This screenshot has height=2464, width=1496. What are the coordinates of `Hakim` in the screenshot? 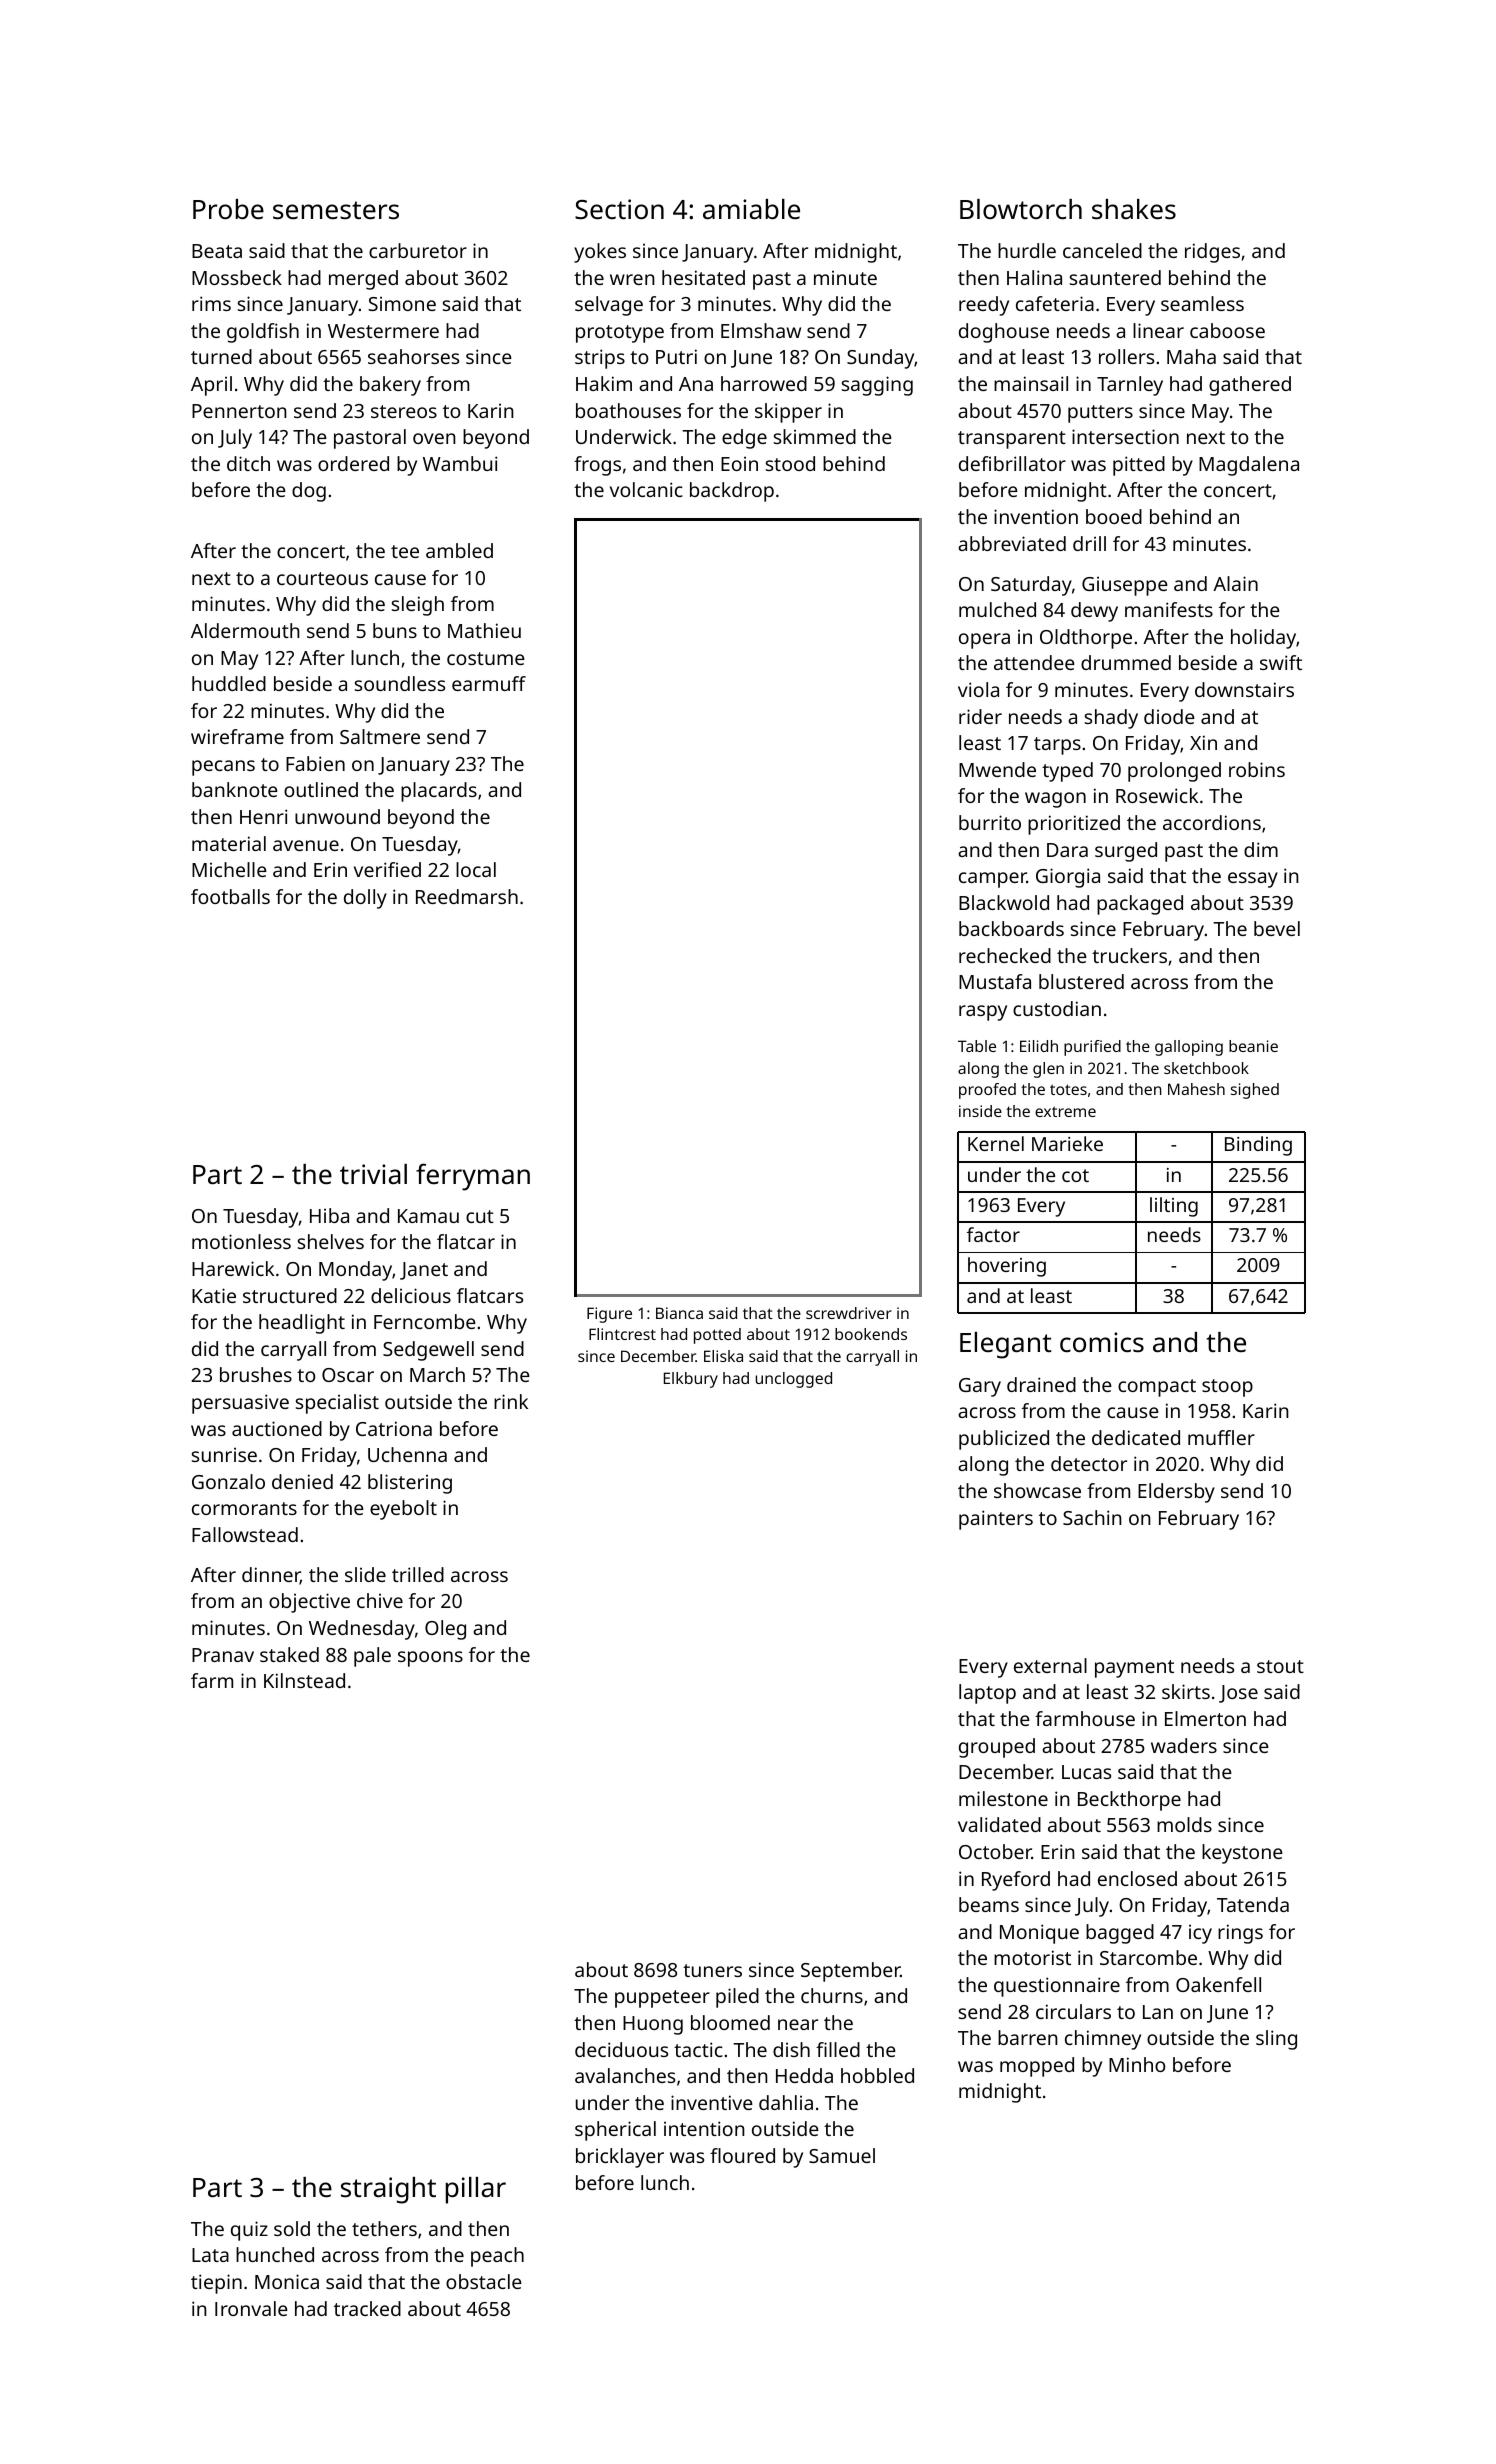 It's located at (604, 383).
